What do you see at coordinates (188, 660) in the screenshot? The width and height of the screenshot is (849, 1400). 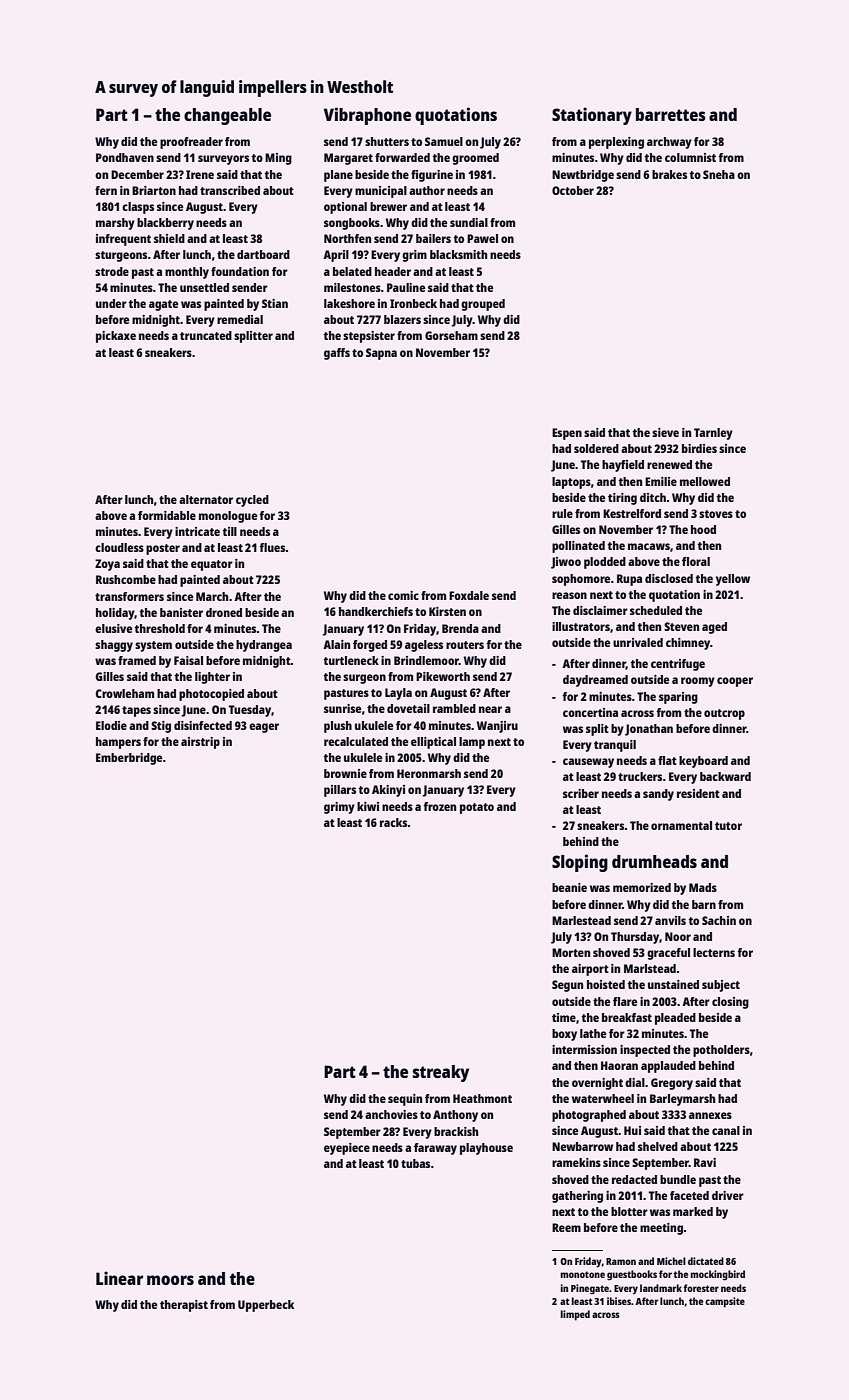 I see `Faisal` at bounding box center [188, 660].
